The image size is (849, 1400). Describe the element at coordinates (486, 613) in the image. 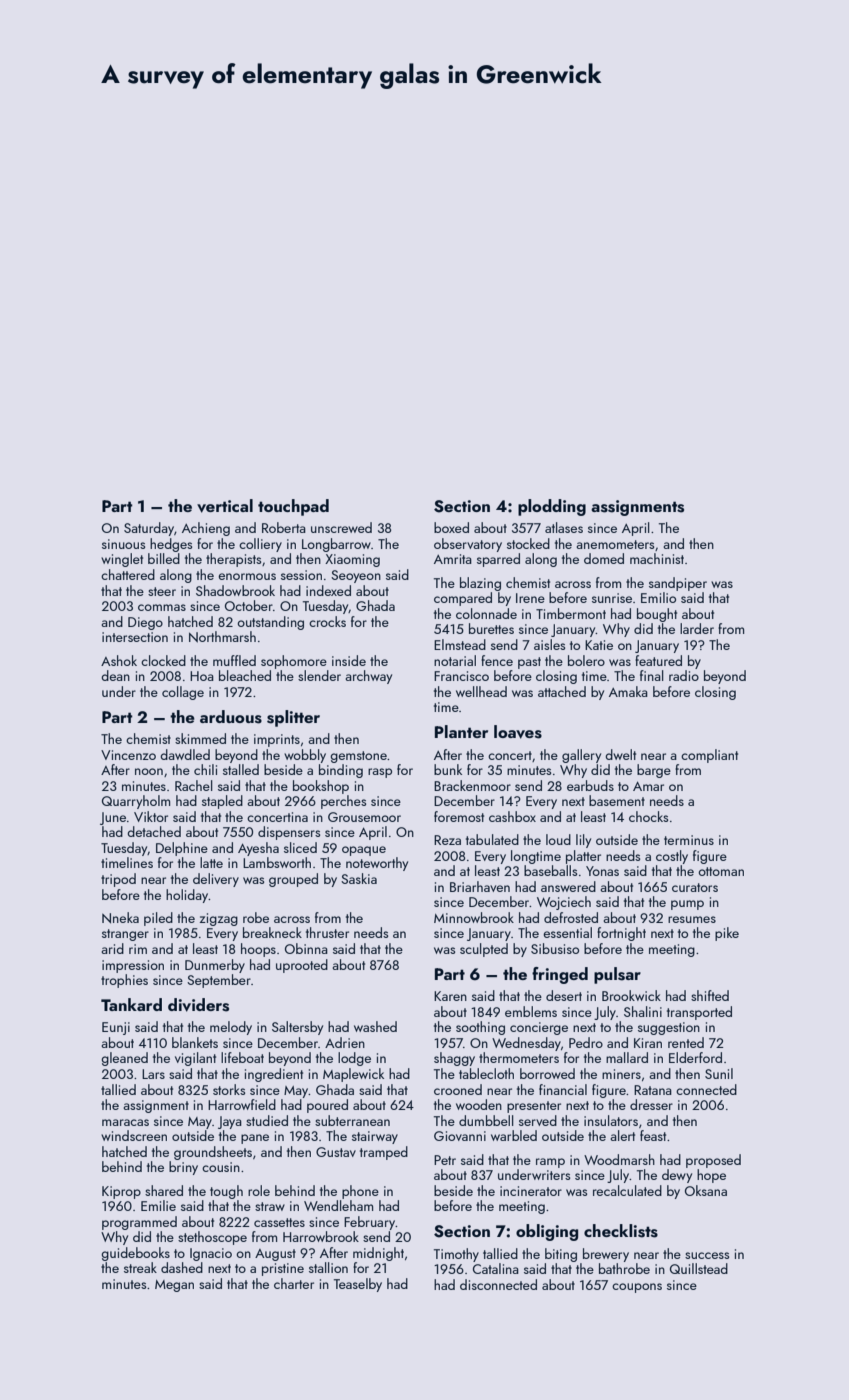

I see `colonnade` at that location.
